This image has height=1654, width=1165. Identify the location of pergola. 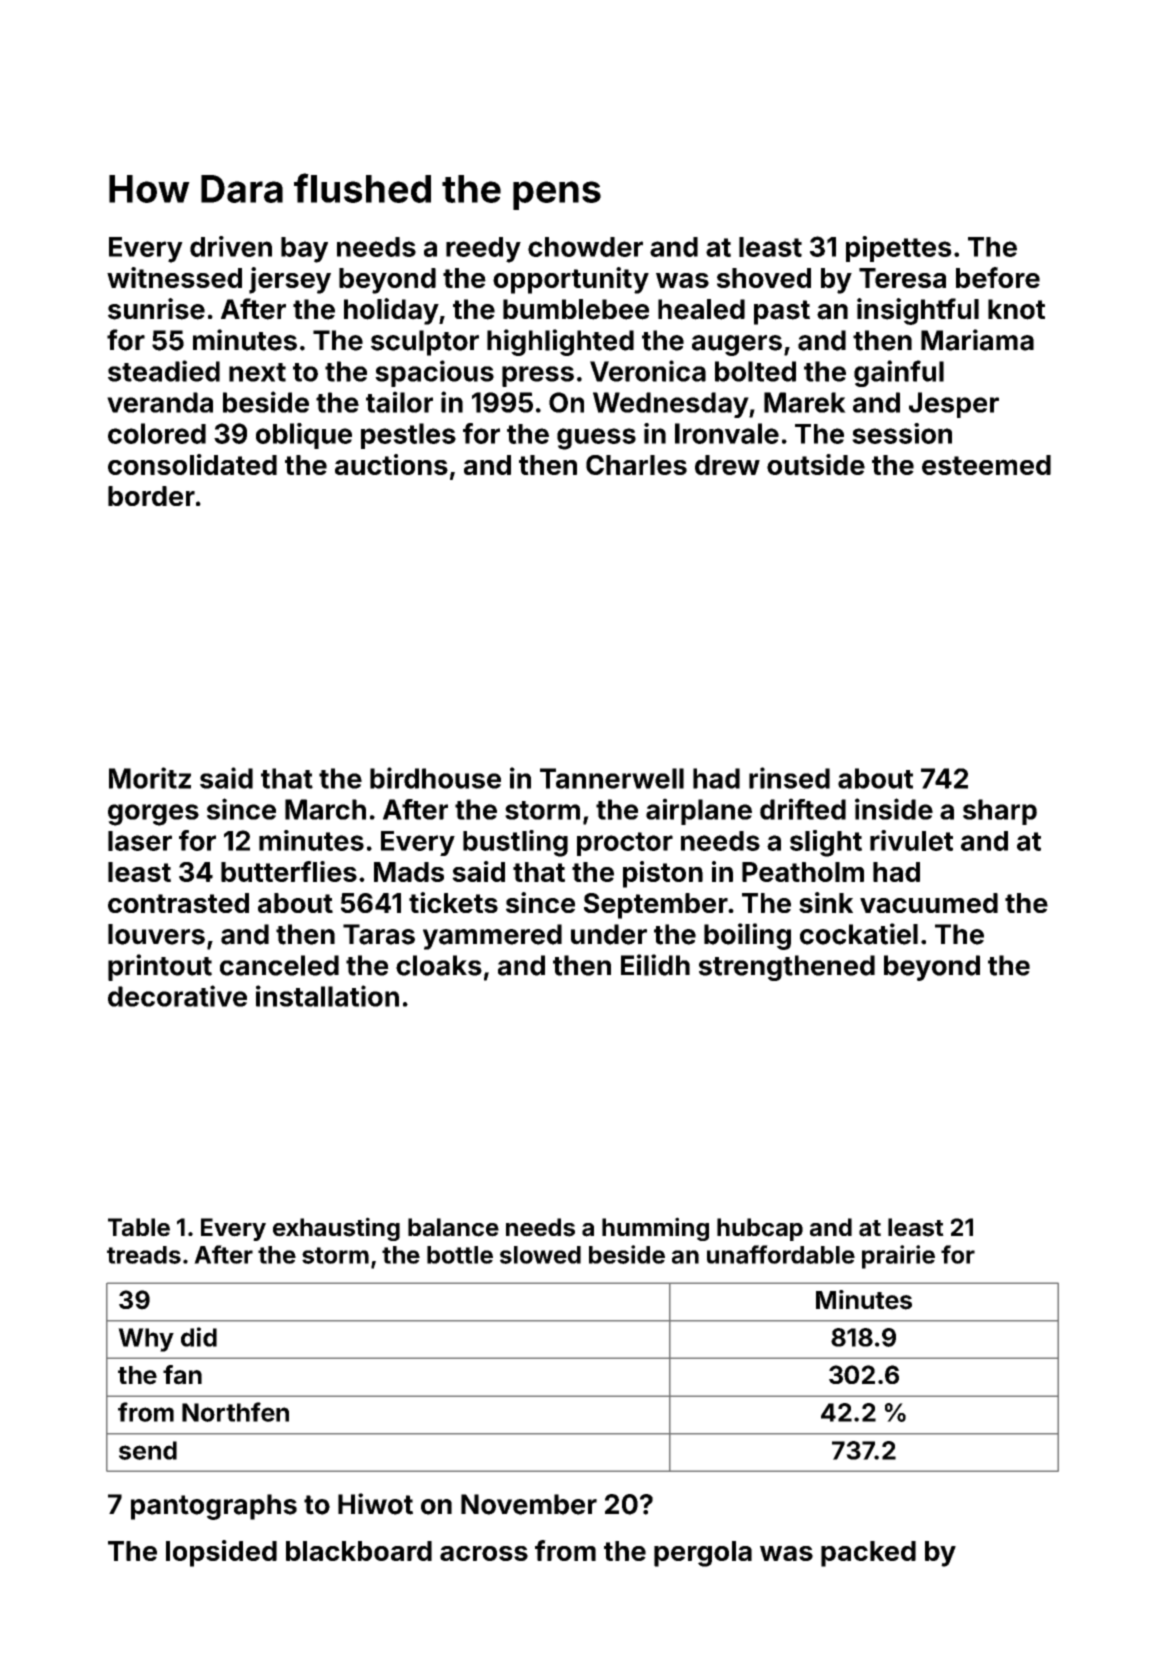
(703, 1554).
